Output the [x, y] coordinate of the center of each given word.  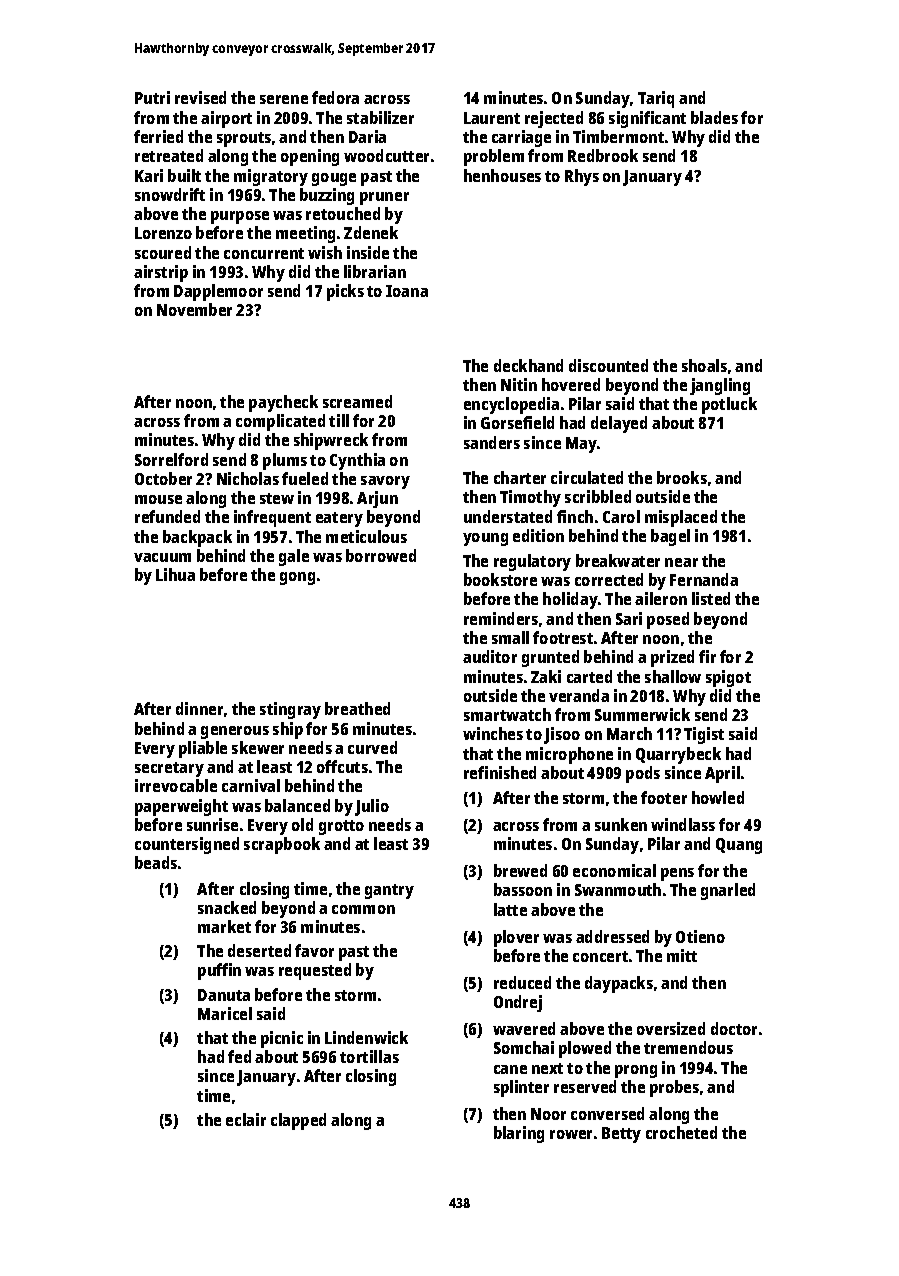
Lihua [175, 574]
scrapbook [282, 845]
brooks [682, 477]
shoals [704, 365]
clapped [298, 1121]
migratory [271, 177]
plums [285, 461]
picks [345, 292]
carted [589, 676]
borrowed [381, 555]
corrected [609, 579]
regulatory [532, 562]
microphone [569, 755]
